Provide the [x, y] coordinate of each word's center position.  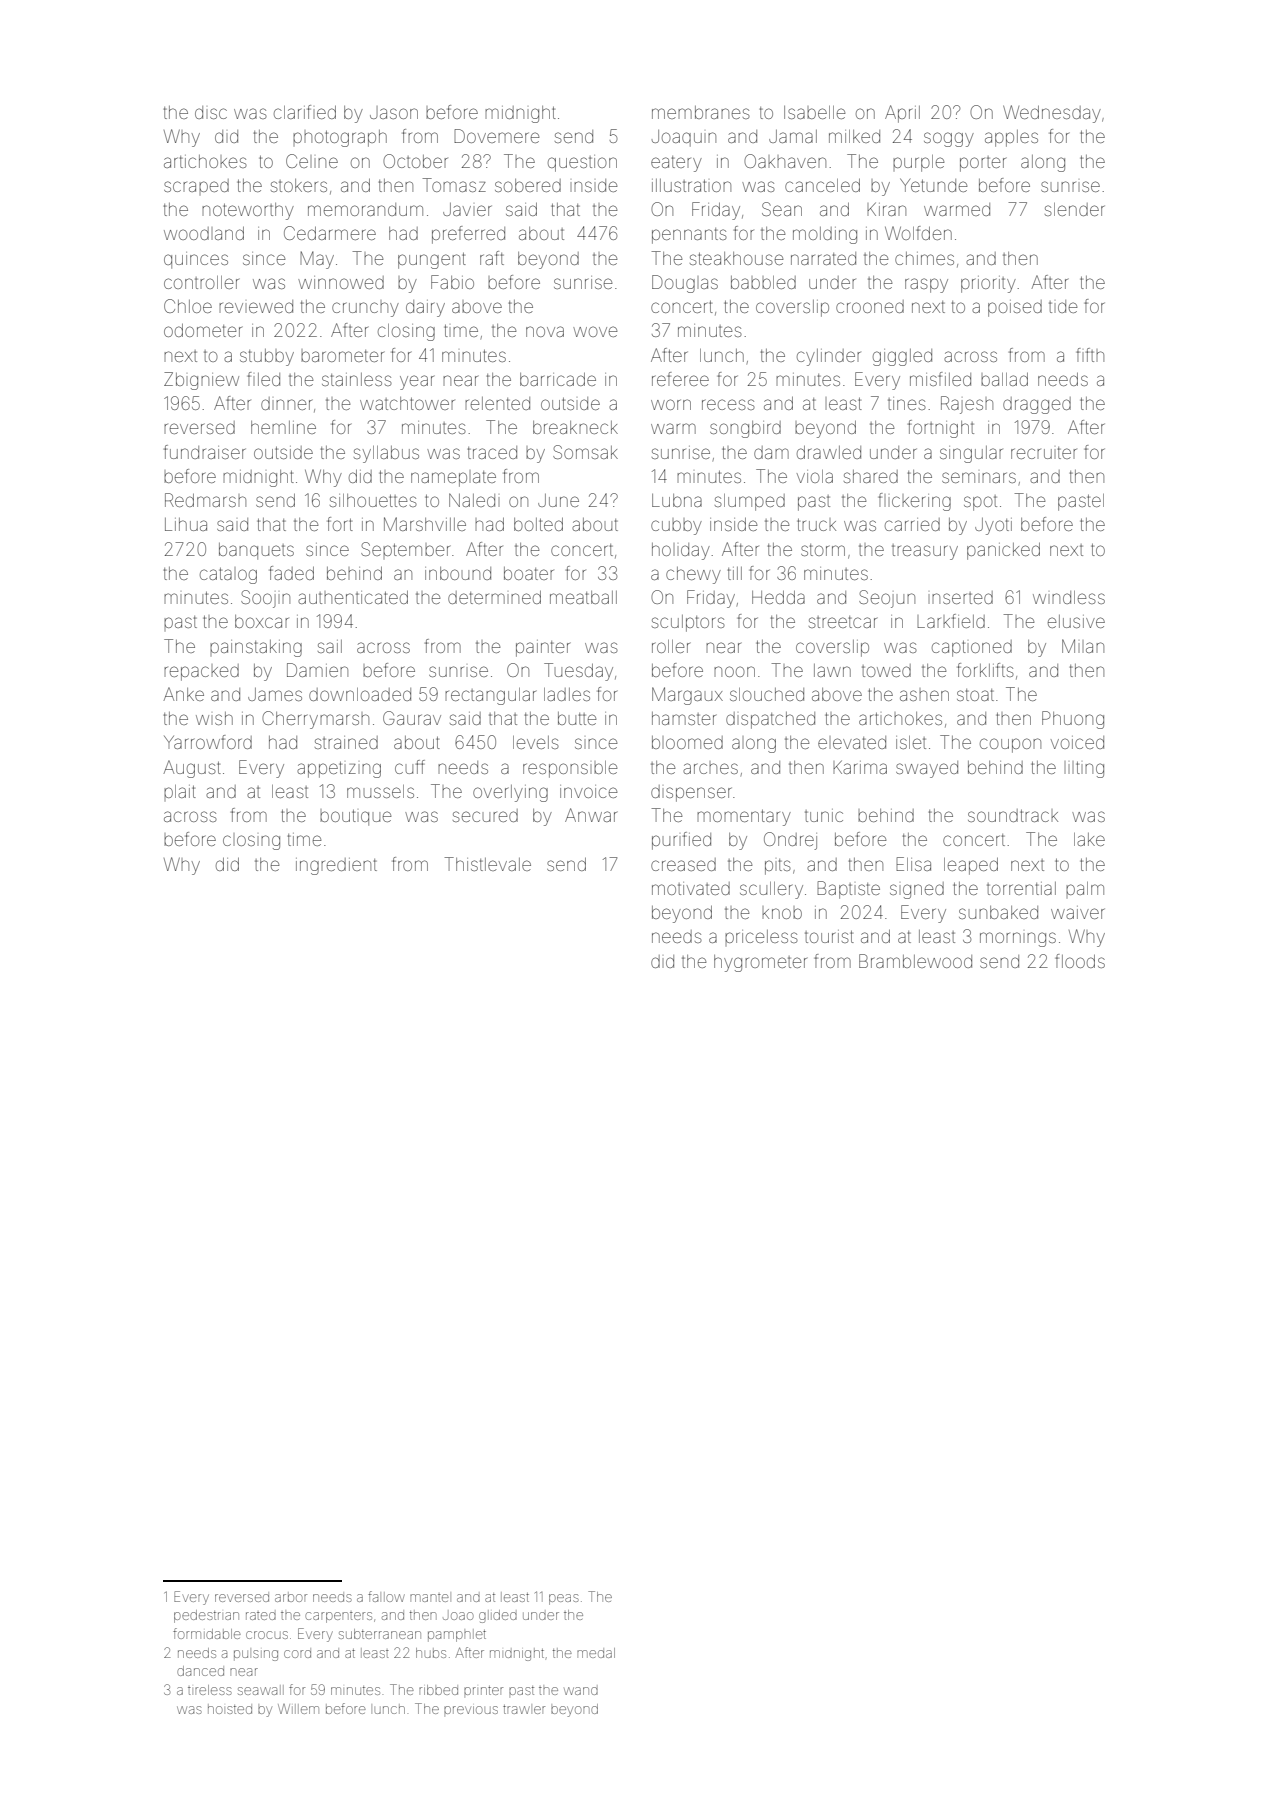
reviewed [256, 306]
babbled [763, 282]
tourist [829, 936]
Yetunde [933, 185]
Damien [317, 670]
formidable [207, 1633]
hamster [684, 718]
